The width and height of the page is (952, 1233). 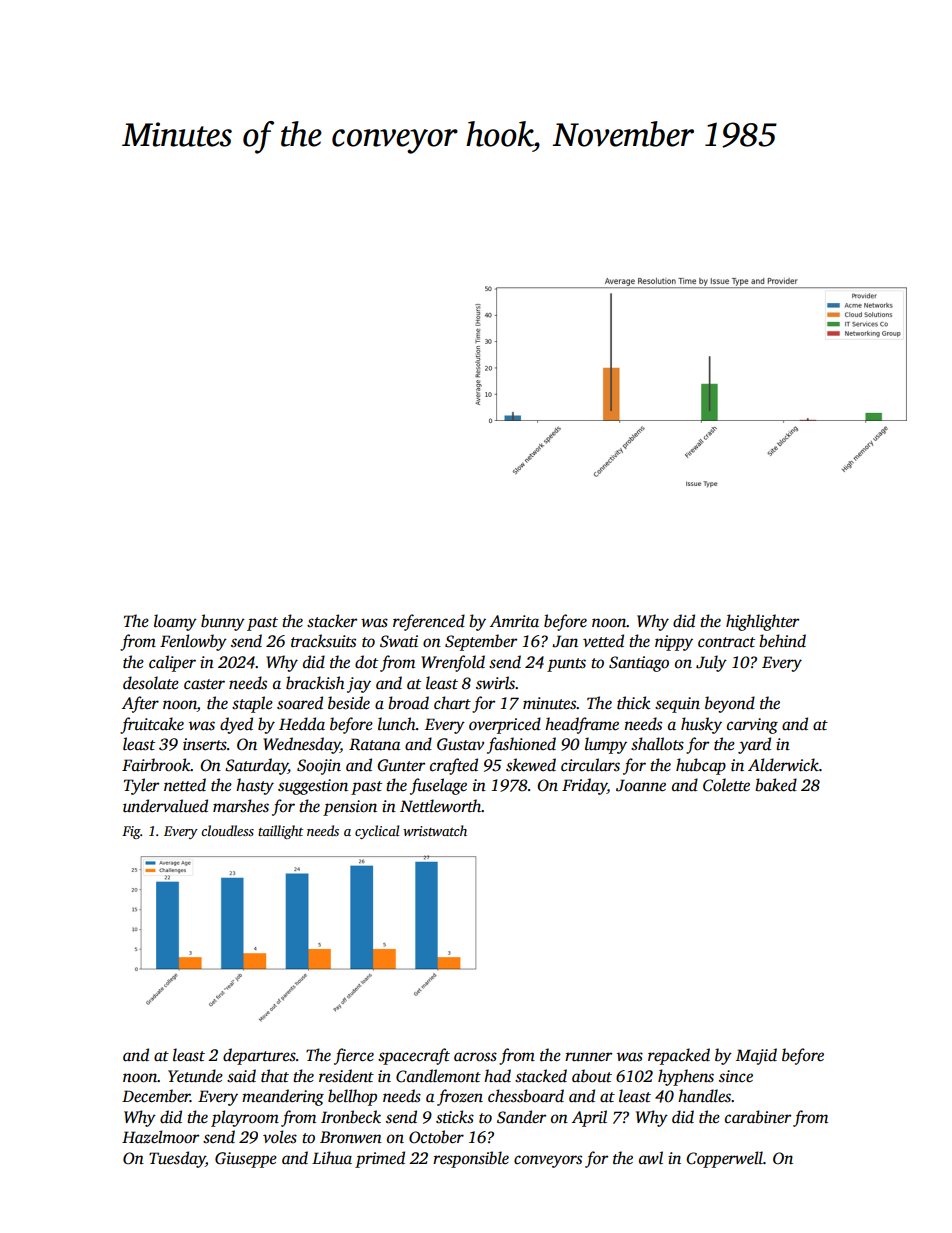 What do you see at coordinates (726, 642) in the page?
I see `contract` at bounding box center [726, 642].
